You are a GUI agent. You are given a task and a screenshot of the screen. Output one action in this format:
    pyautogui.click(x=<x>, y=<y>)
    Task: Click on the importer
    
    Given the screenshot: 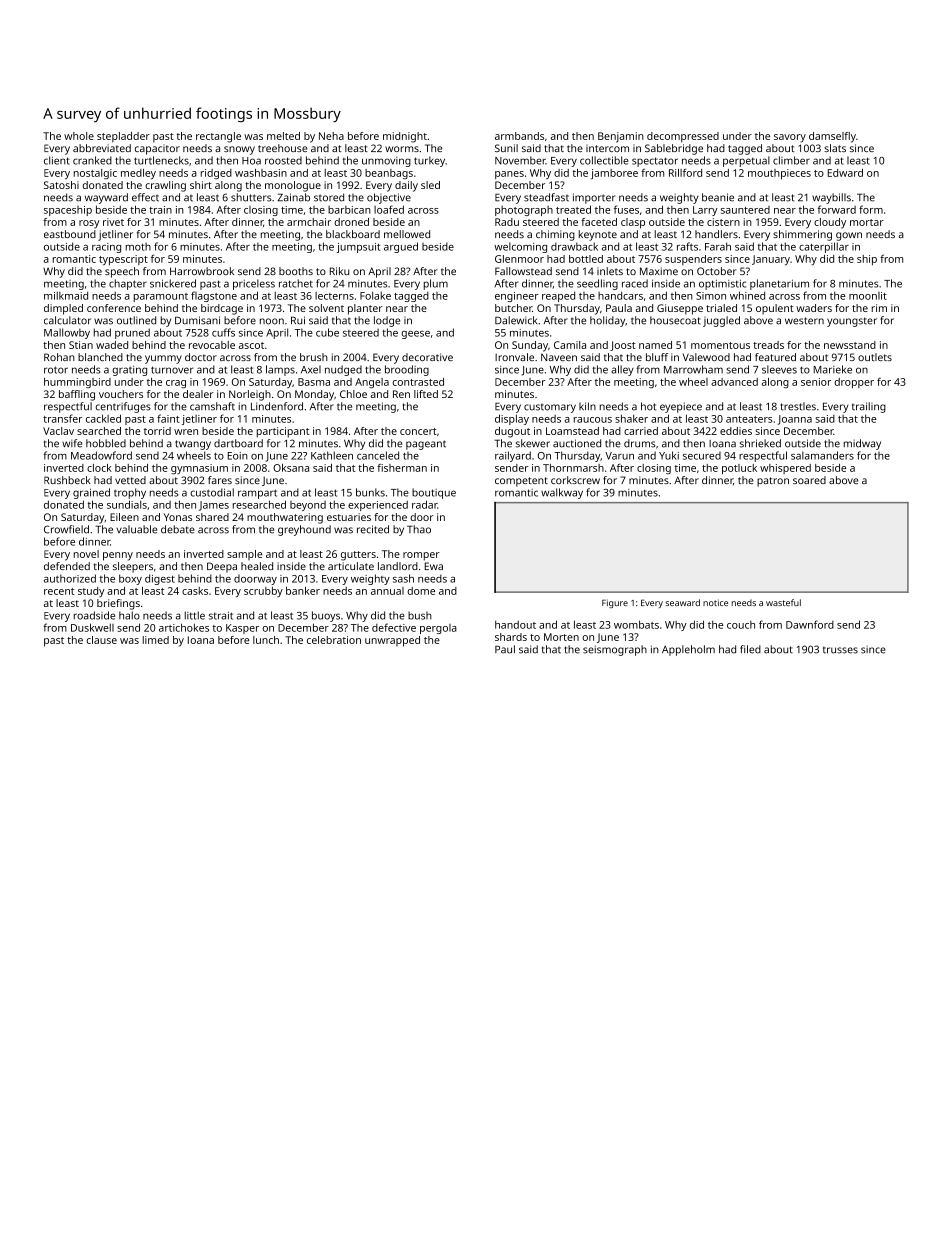 What is the action you would take?
    pyautogui.click(x=594, y=198)
